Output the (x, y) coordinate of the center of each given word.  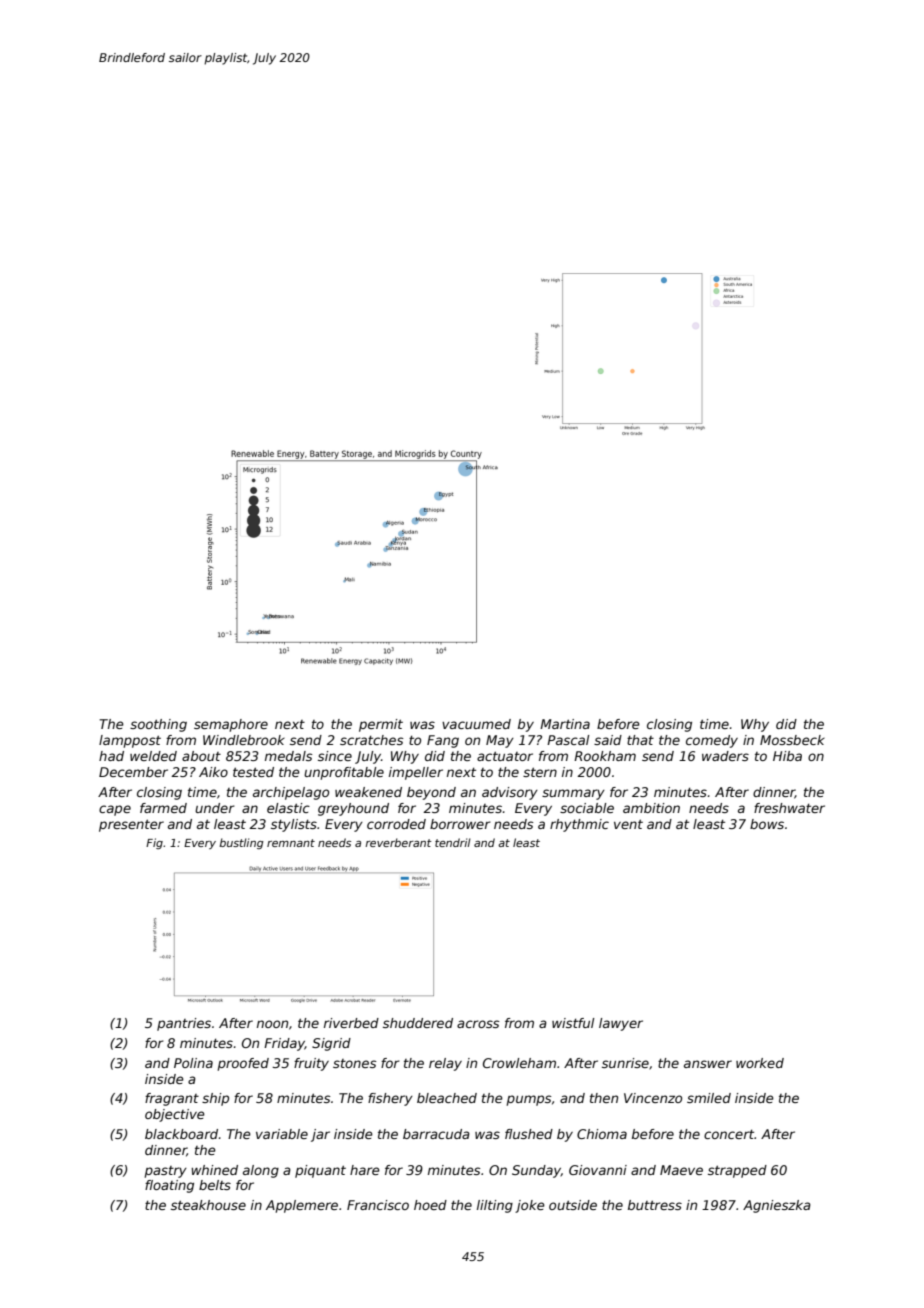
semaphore (231, 725)
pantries (184, 1024)
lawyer (621, 1024)
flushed (529, 1134)
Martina (565, 724)
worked (760, 1063)
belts (215, 1185)
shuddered (418, 1023)
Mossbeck (792, 740)
